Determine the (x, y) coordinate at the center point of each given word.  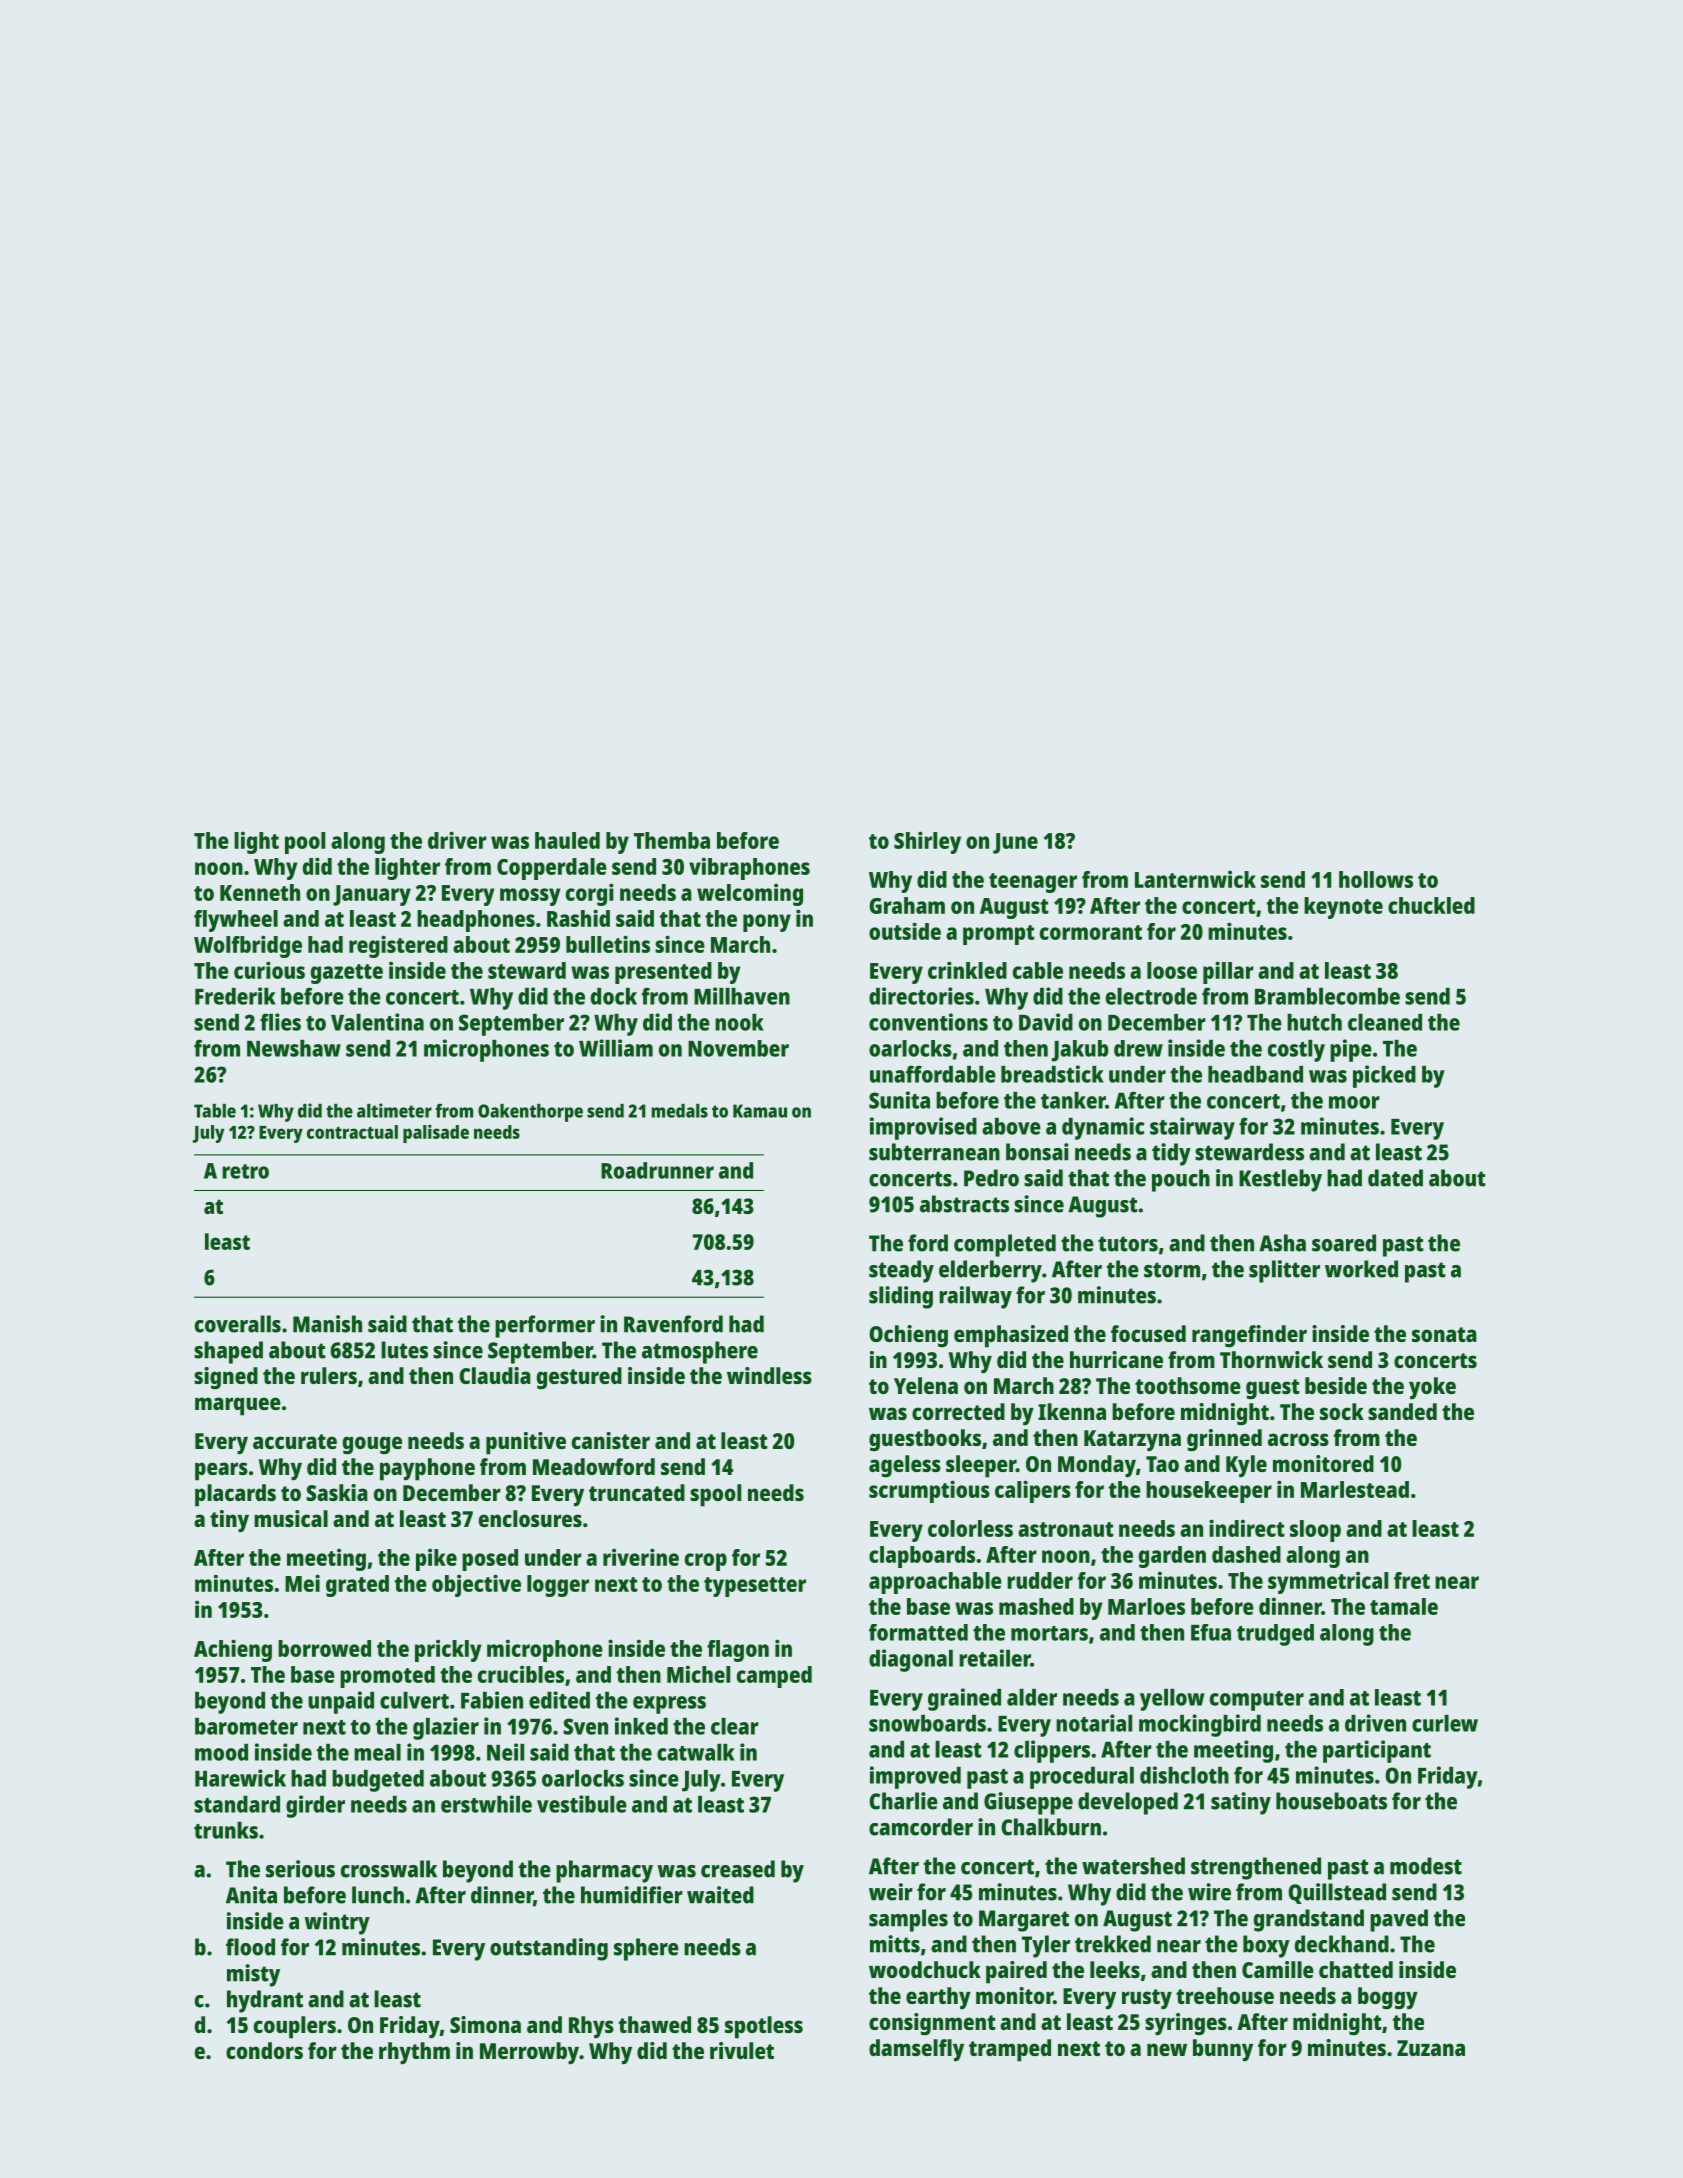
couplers (295, 2027)
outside (905, 931)
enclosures (530, 1518)
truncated (637, 1492)
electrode (1151, 996)
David (1046, 1022)
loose (1172, 970)
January (372, 895)
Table (215, 1111)
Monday (1097, 1466)
